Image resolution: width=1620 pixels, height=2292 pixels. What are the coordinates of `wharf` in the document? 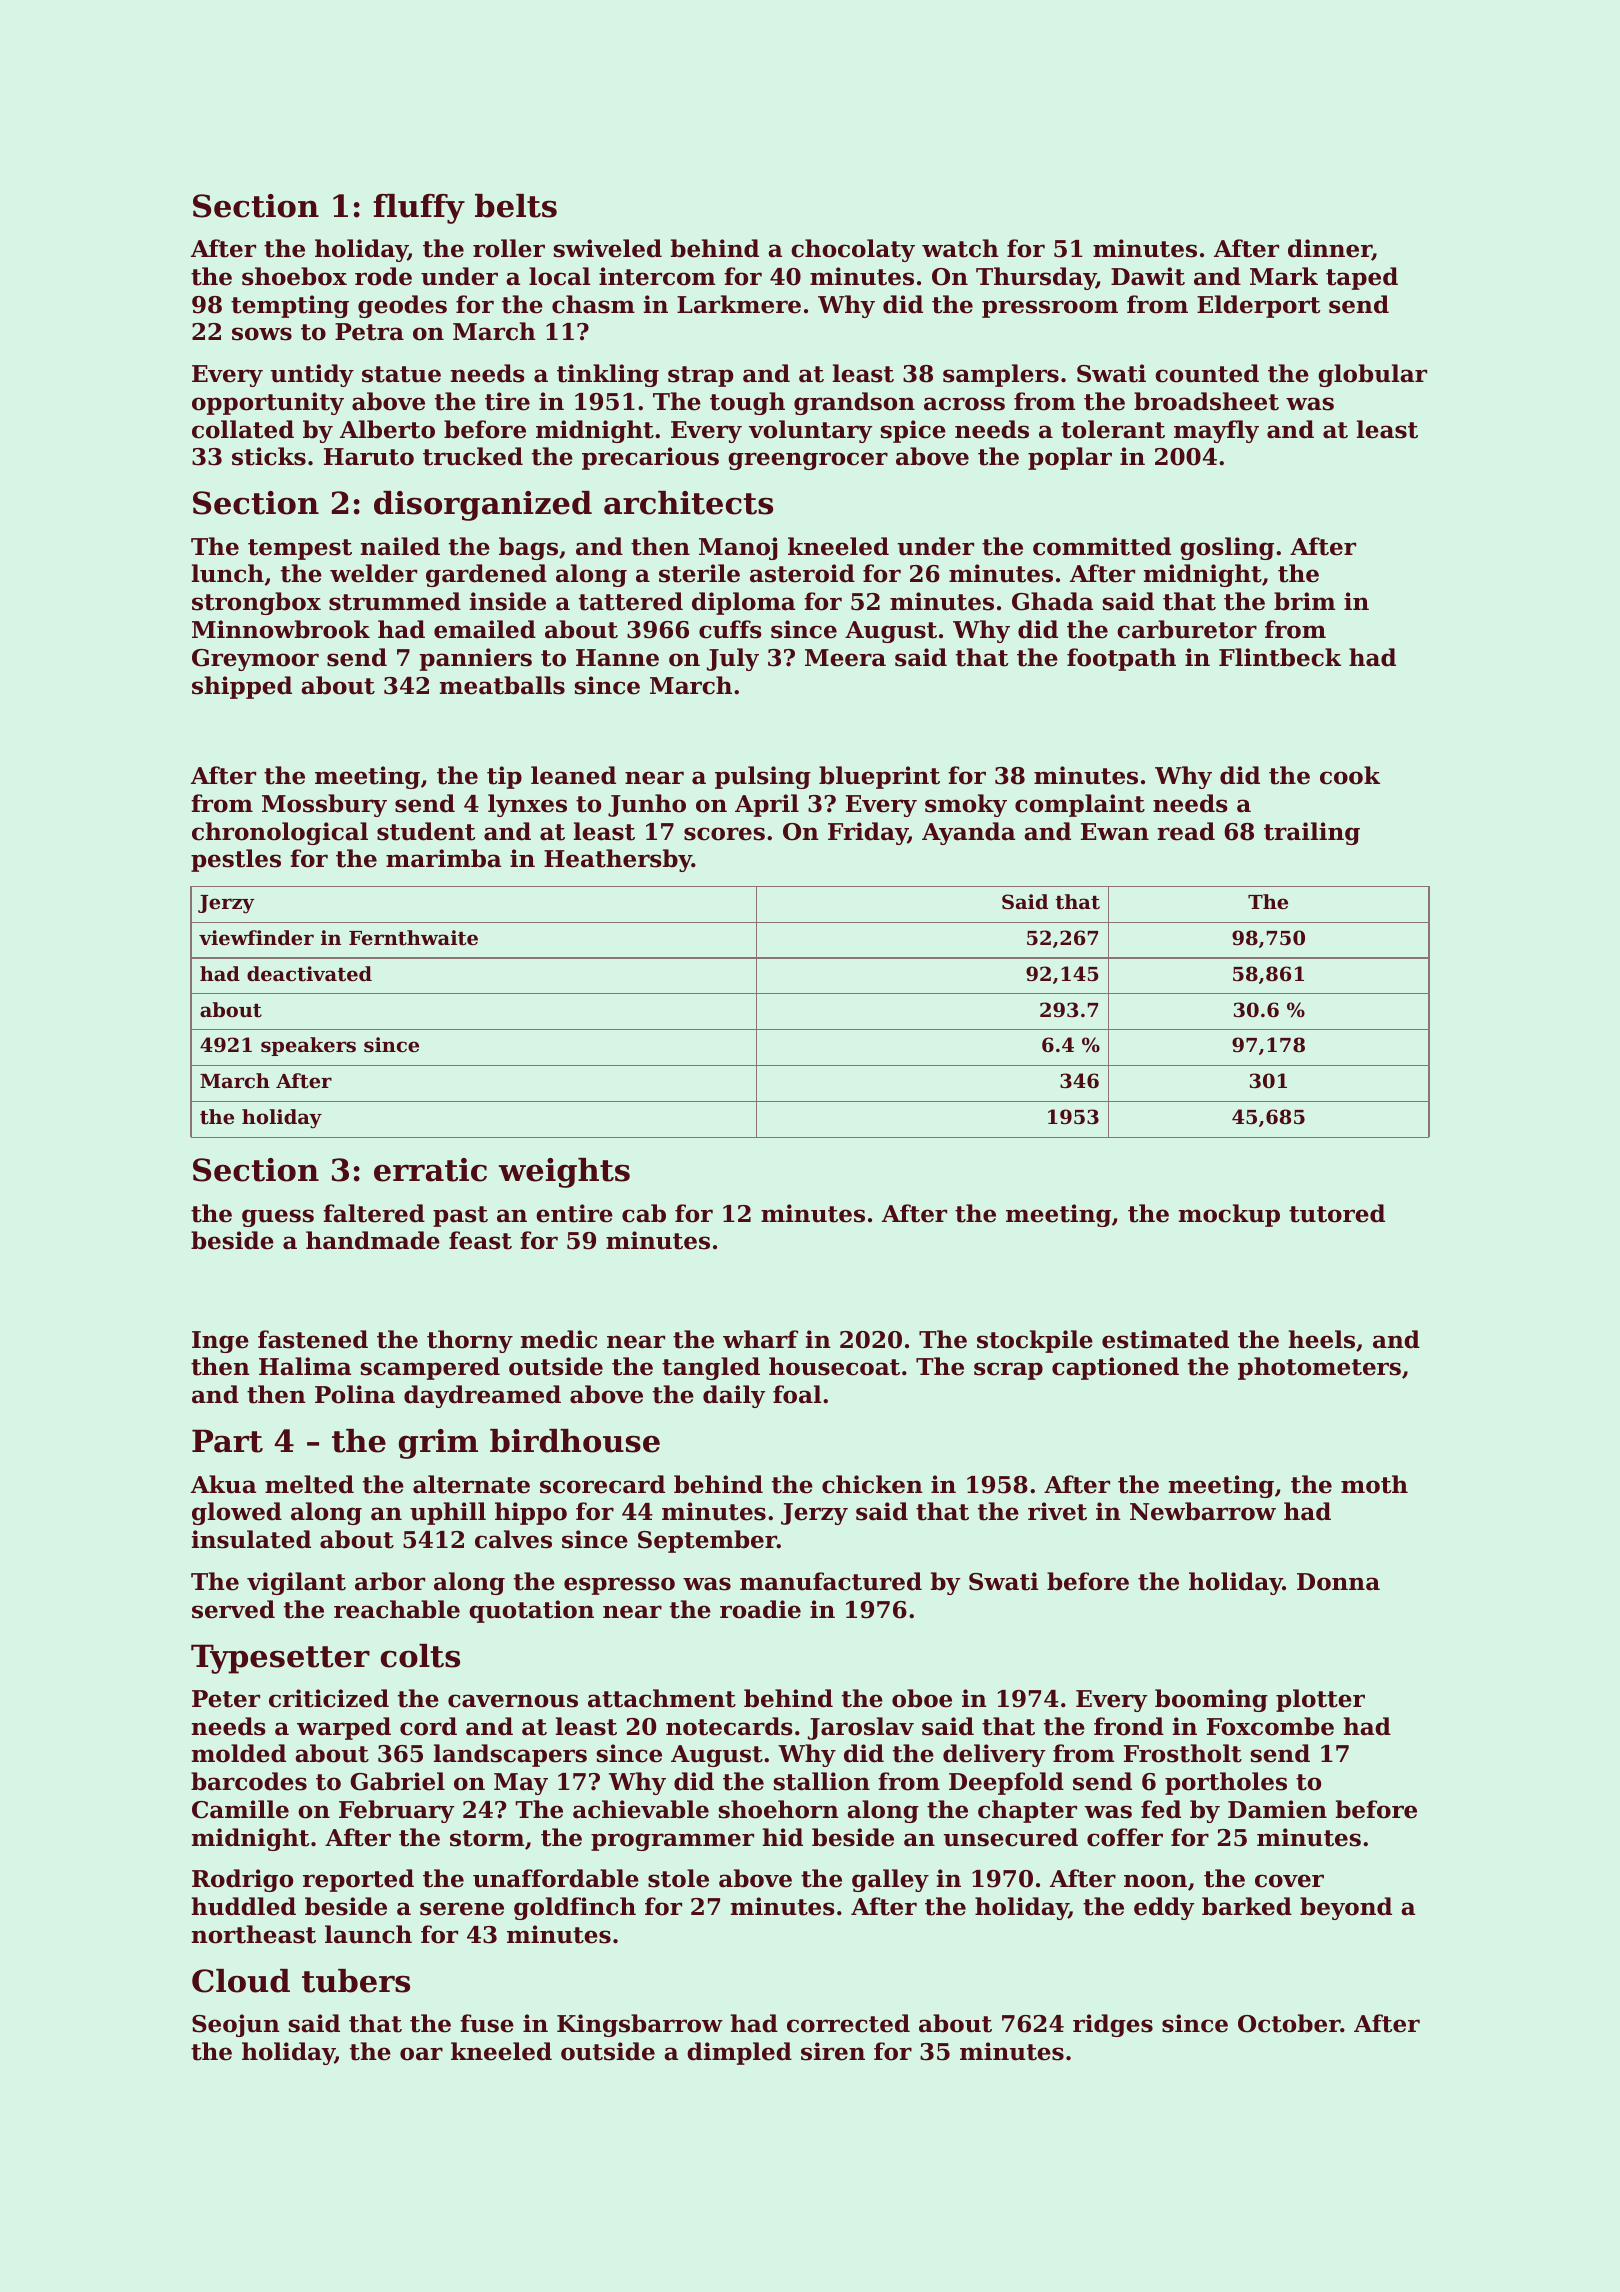 It's located at (760, 1339).
